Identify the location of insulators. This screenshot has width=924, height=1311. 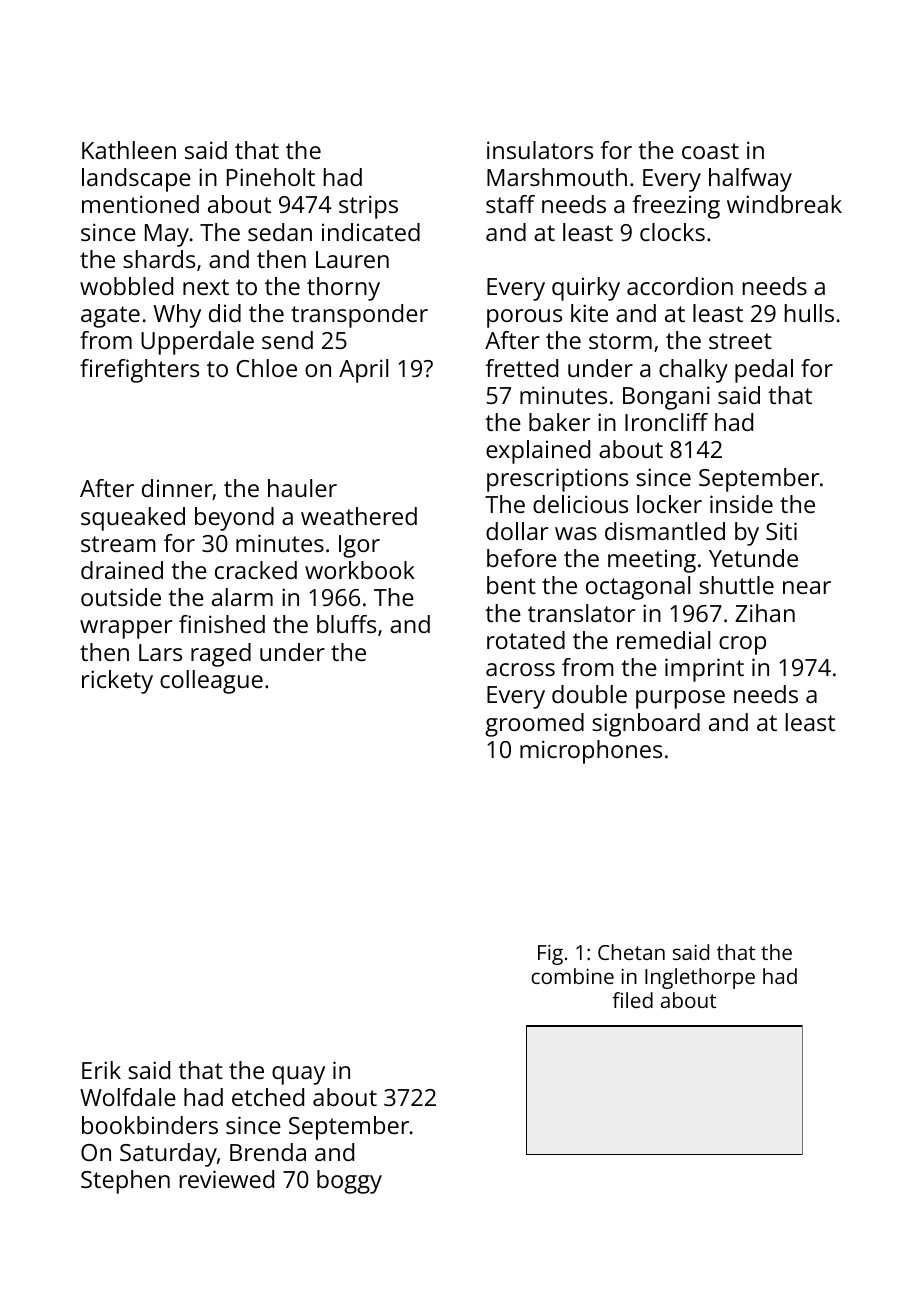
(540, 150).
